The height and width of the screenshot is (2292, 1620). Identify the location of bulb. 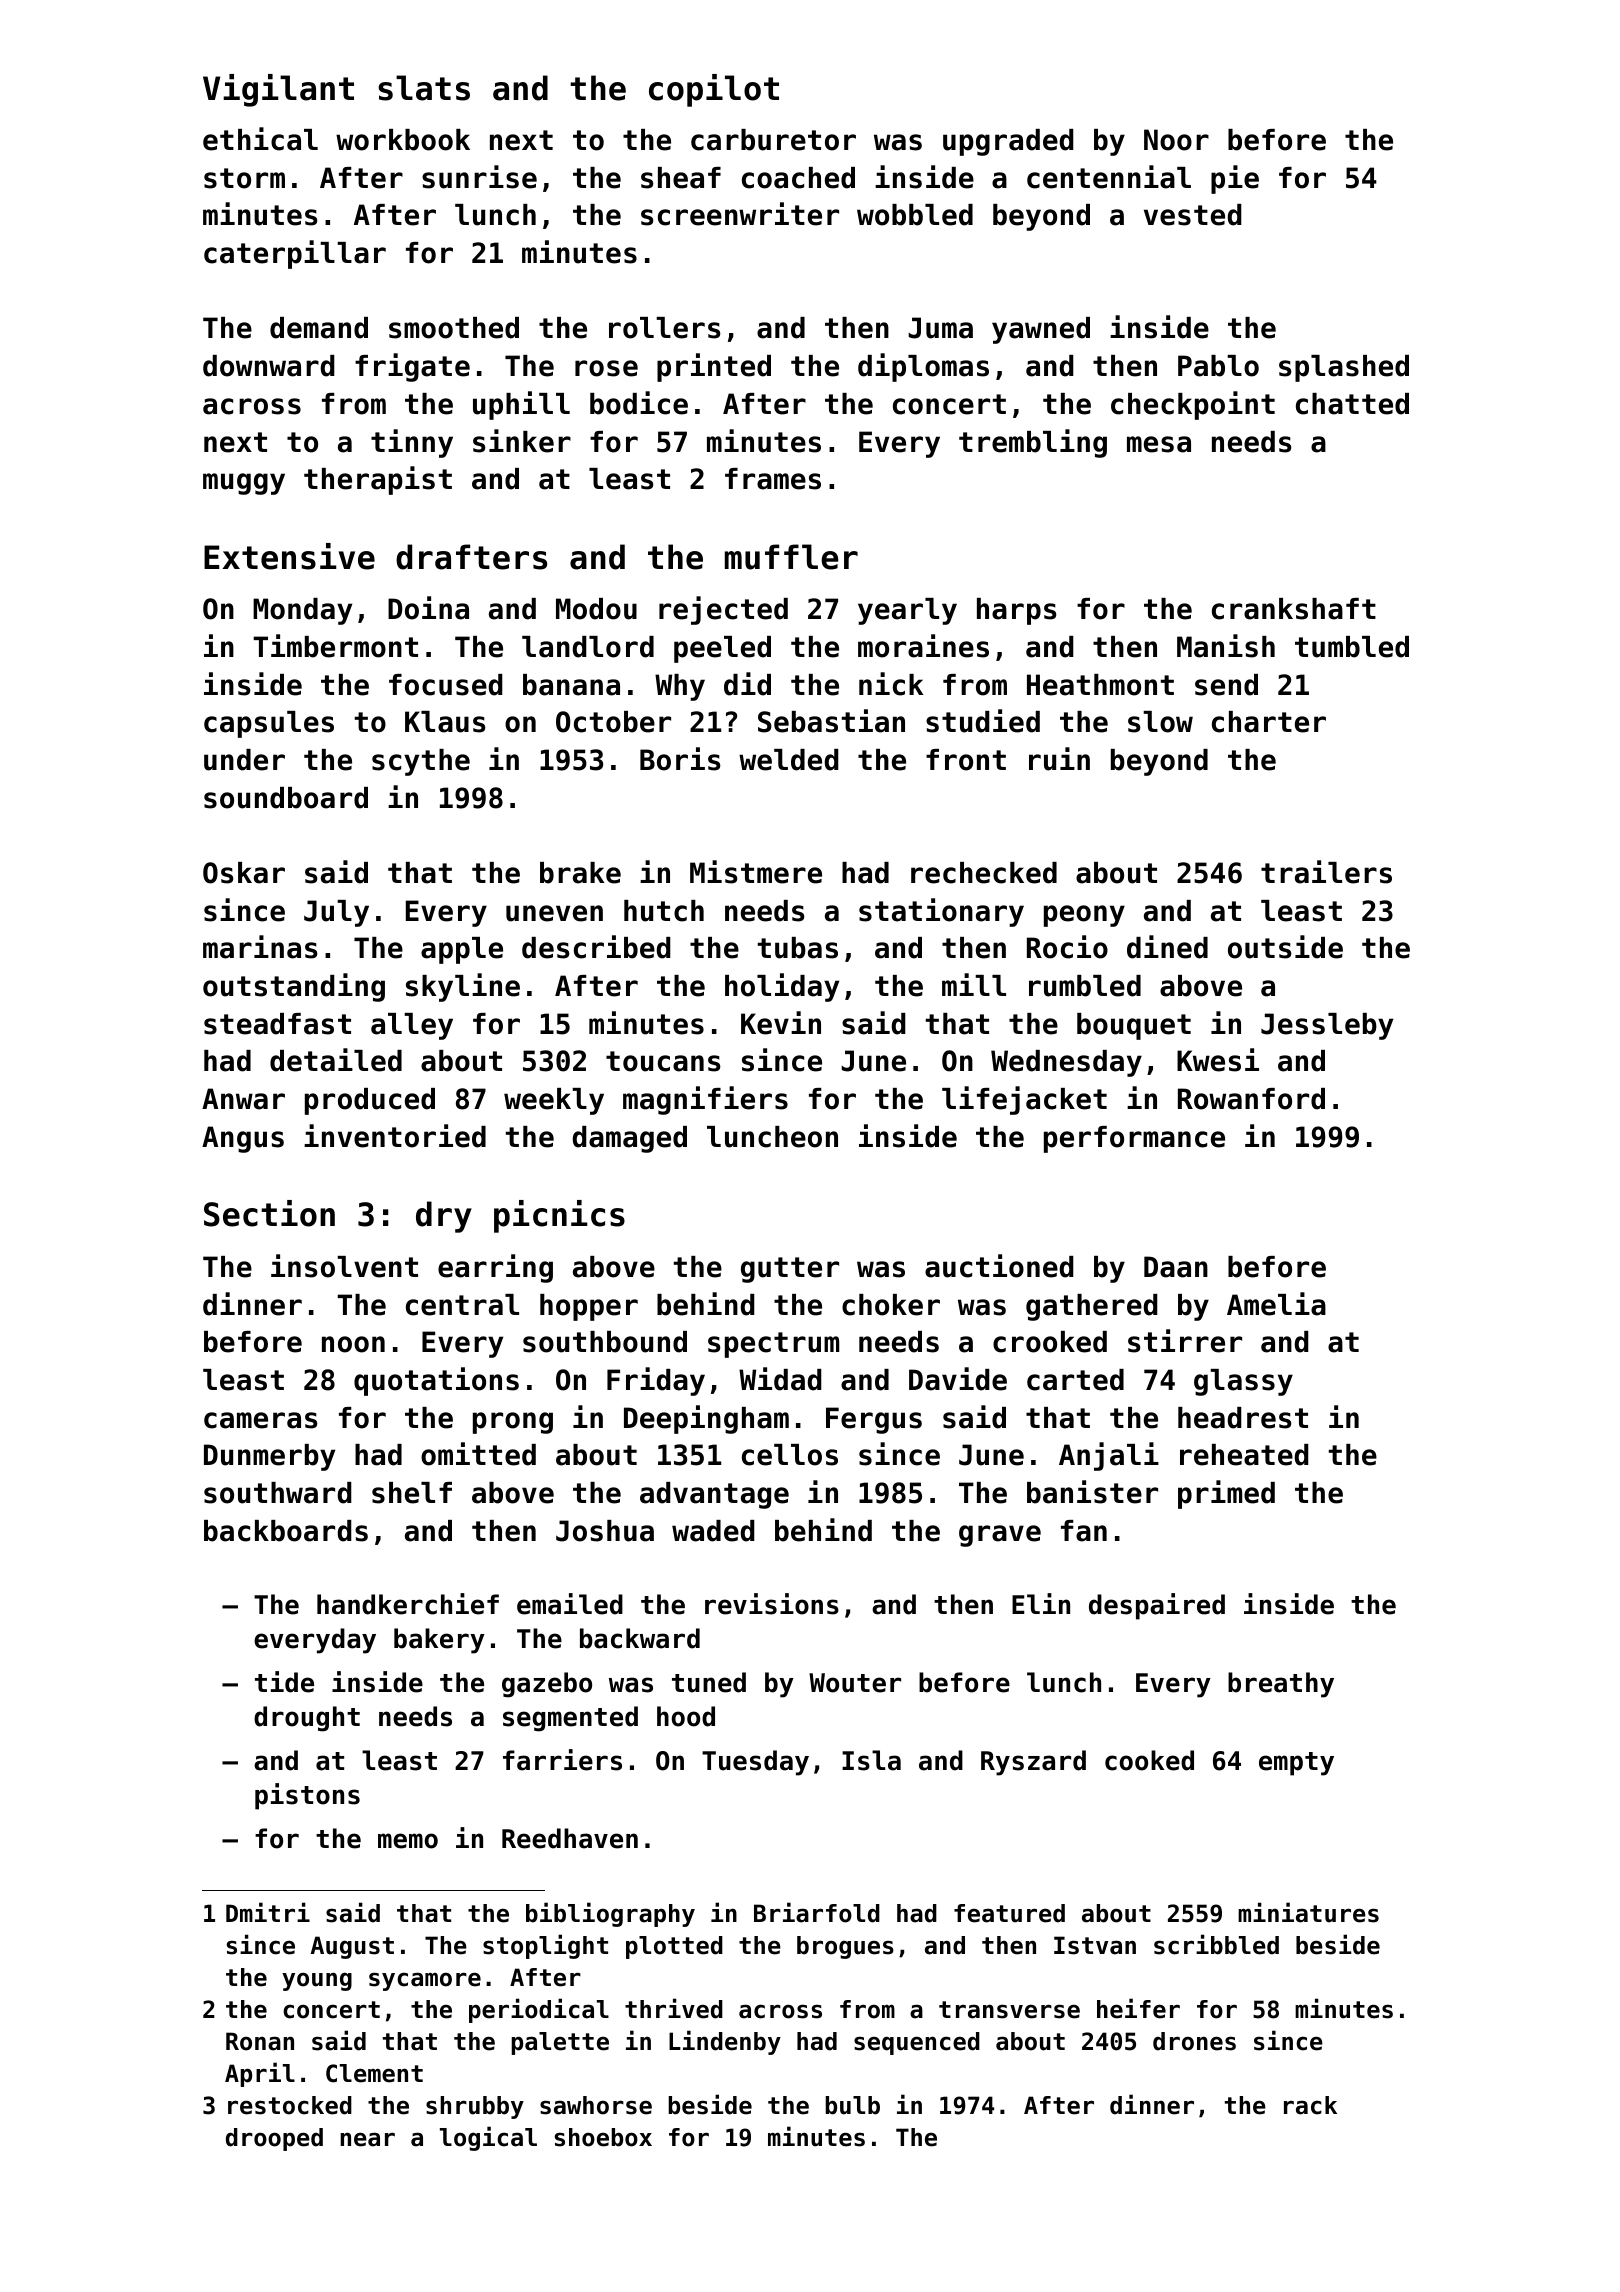
(852, 2105).
